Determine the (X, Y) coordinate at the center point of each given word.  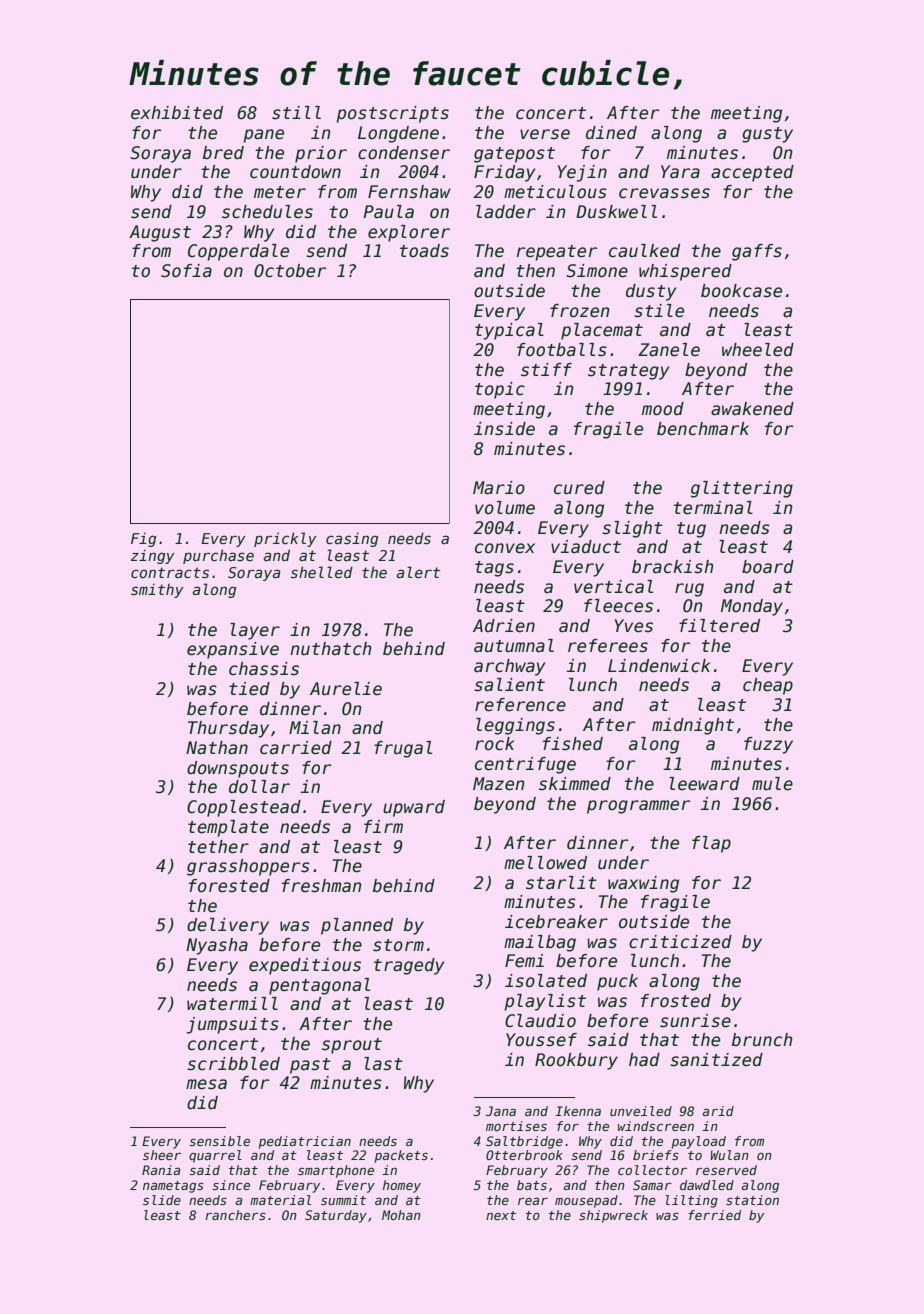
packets (401, 1156)
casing (352, 540)
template (228, 828)
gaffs (757, 252)
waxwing (643, 884)
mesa (206, 1084)
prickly (285, 539)
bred (223, 153)
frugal (403, 749)
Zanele (669, 350)
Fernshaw (409, 192)
